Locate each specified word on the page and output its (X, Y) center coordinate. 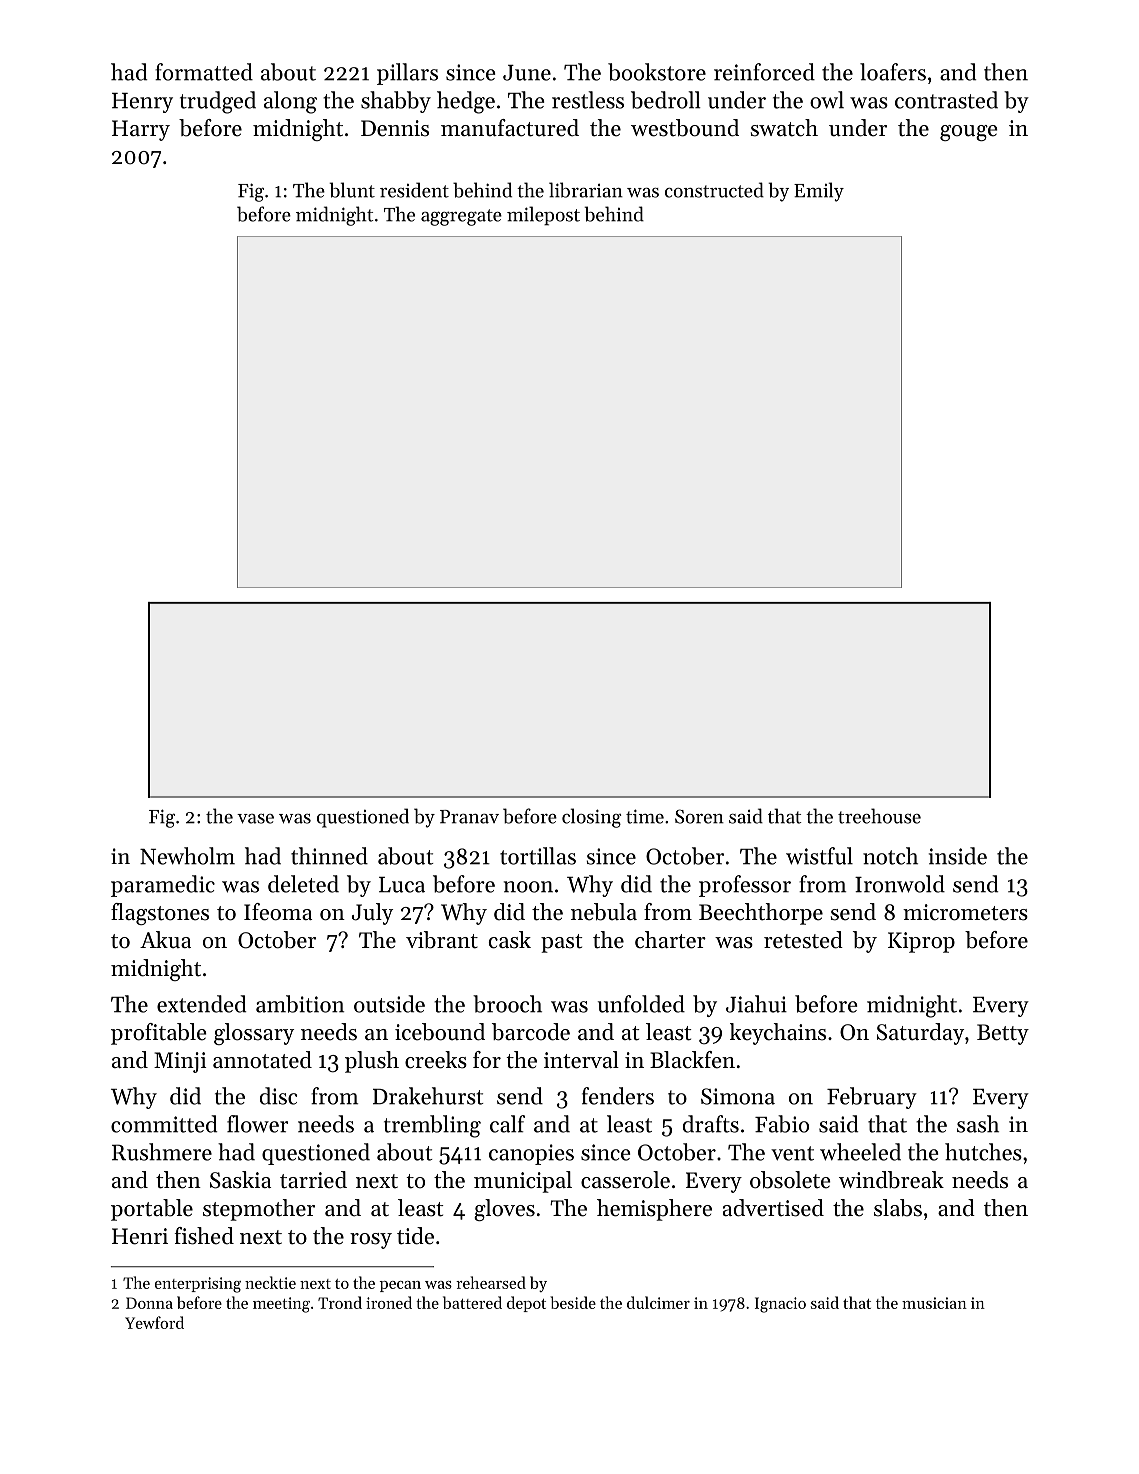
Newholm (187, 856)
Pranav (469, 817)
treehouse (879, 816)
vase (255, 819)
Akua (165, 940)
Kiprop (921, 942)
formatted (204, 72)
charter (670, 940)
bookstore (657, 72)
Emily (819, 192)
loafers (893, 72)
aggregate (461, 217)
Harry (141, 130)
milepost (543, 216)
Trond (340, 1302)
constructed (714, 190)
